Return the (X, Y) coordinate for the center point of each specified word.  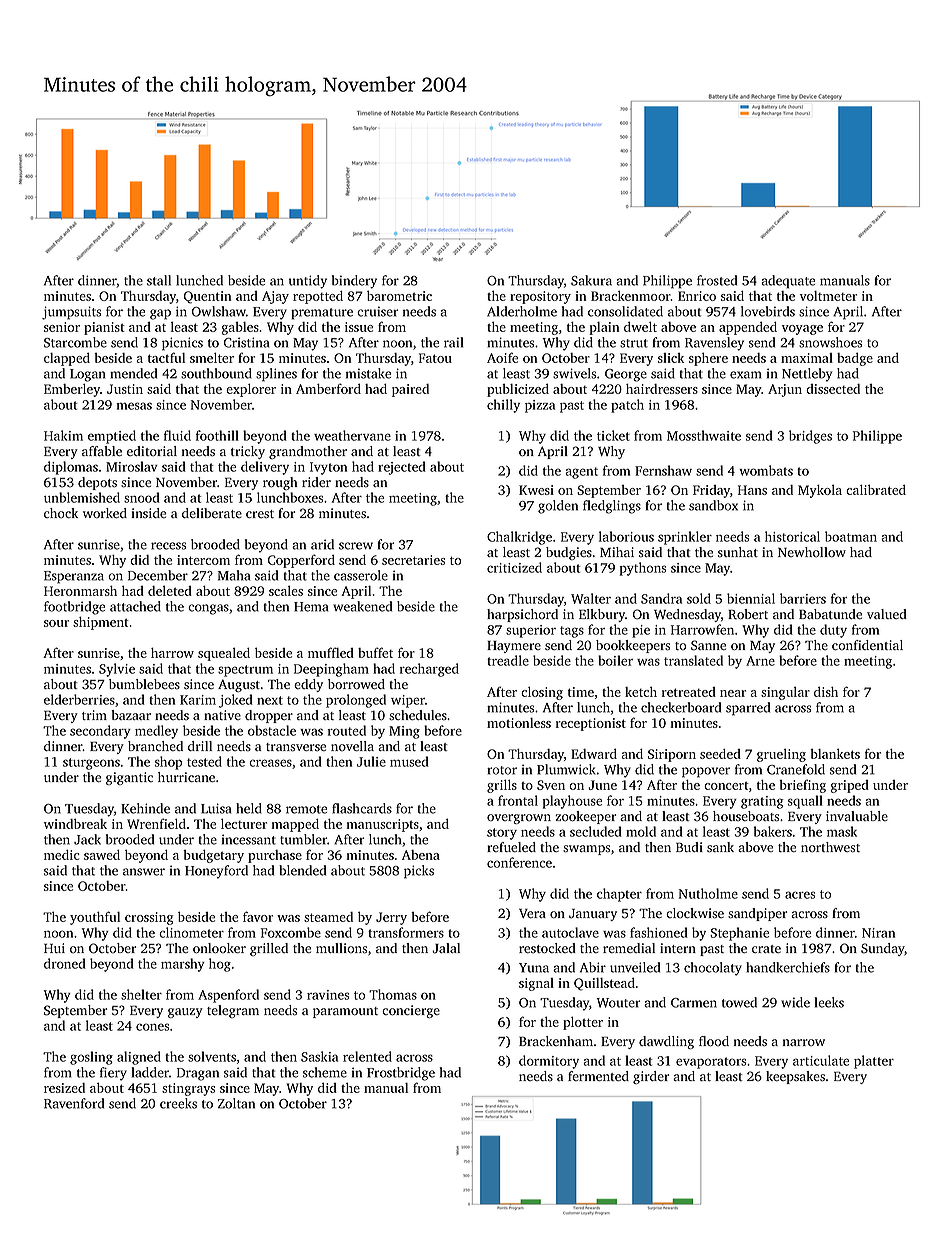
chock (61, 513)
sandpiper (757, 914)
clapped (67, 359)
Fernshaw (663, 470)
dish (826, 692)
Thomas (393, 994)
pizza (540, 406)
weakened (362, 606)
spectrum (245, 671)
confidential (867, 645)
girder (651, 1077)
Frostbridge (401, 1074)
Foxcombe (291, 932)
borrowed (356, 684)
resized (64, 1088)
